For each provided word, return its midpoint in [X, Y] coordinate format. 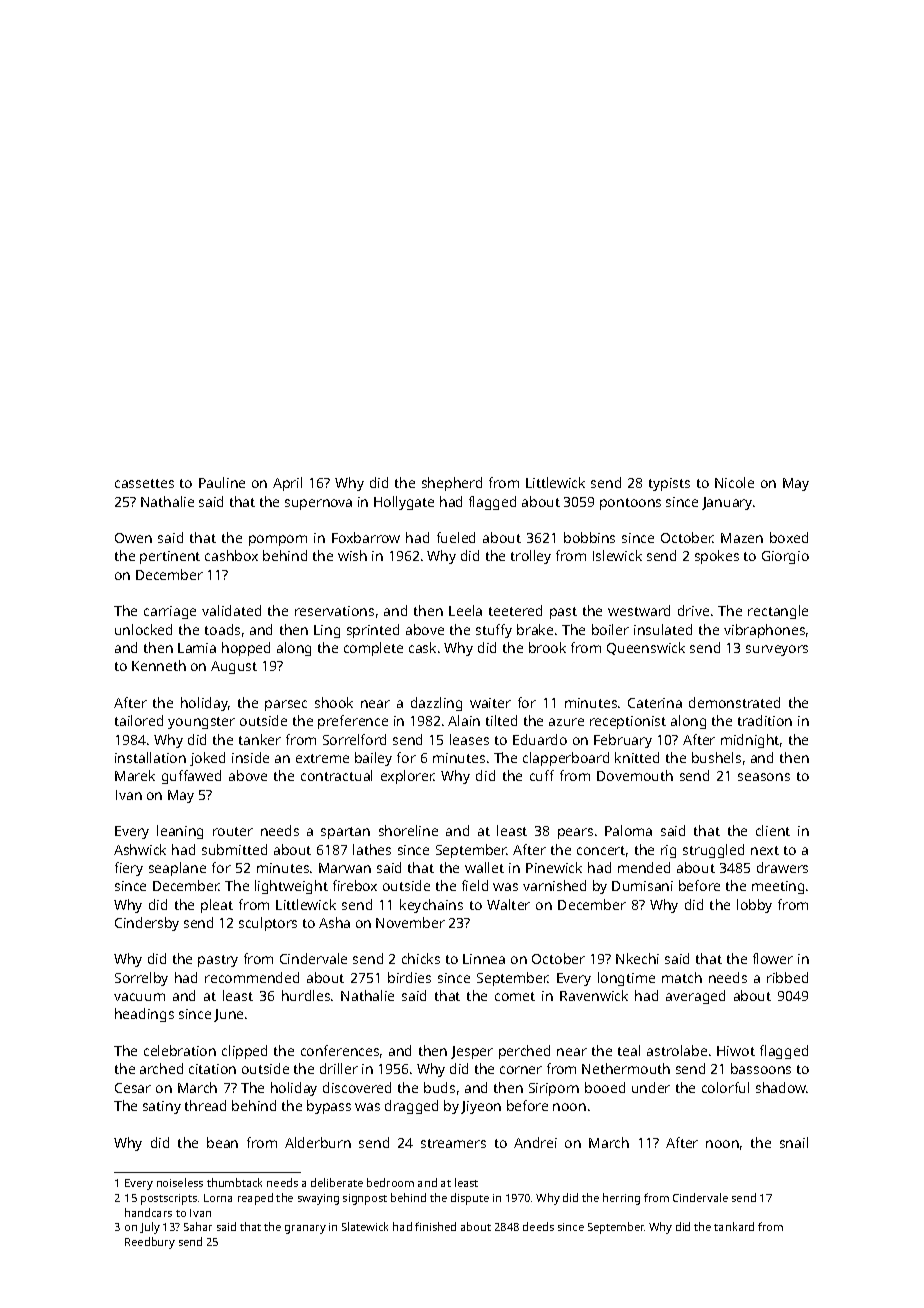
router [233, 831]
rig [668, 851]
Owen [133, 538]
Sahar [198, 1226]
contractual [336, 775]
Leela [465, 610]
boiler [610, 629]
